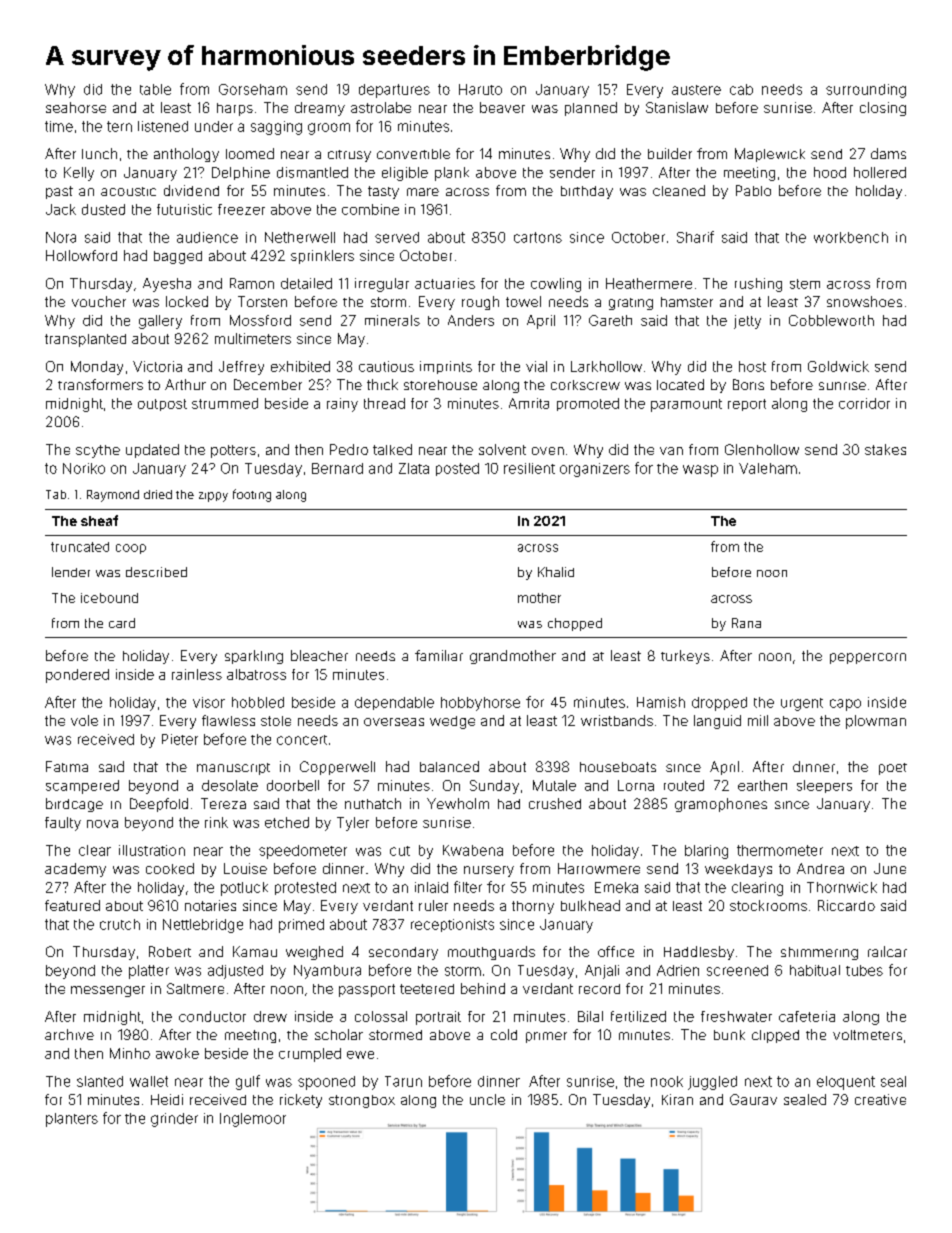  Describe the element at coordinates (866, 91) in the image. I see `surrounding` at that location.
